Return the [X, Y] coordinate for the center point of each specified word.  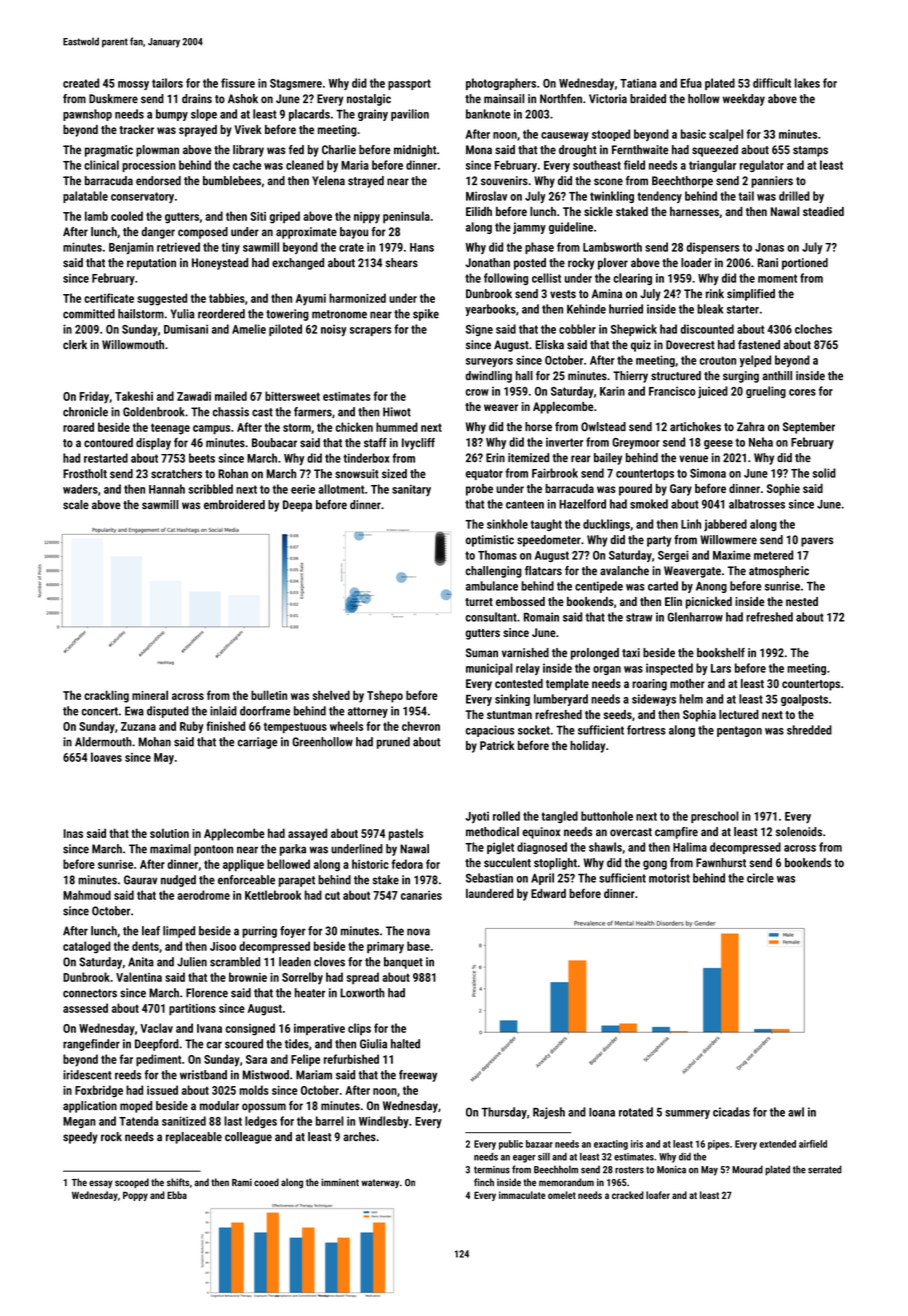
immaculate [522, 1195]
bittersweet [292, 396]
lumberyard [561, 700]
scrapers [370, 331]
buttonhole [607, 816]
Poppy [135, 1196]
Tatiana [638, 83]
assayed [307, 834]
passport [409, 84]
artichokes [695, 427]
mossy [133, 85]
